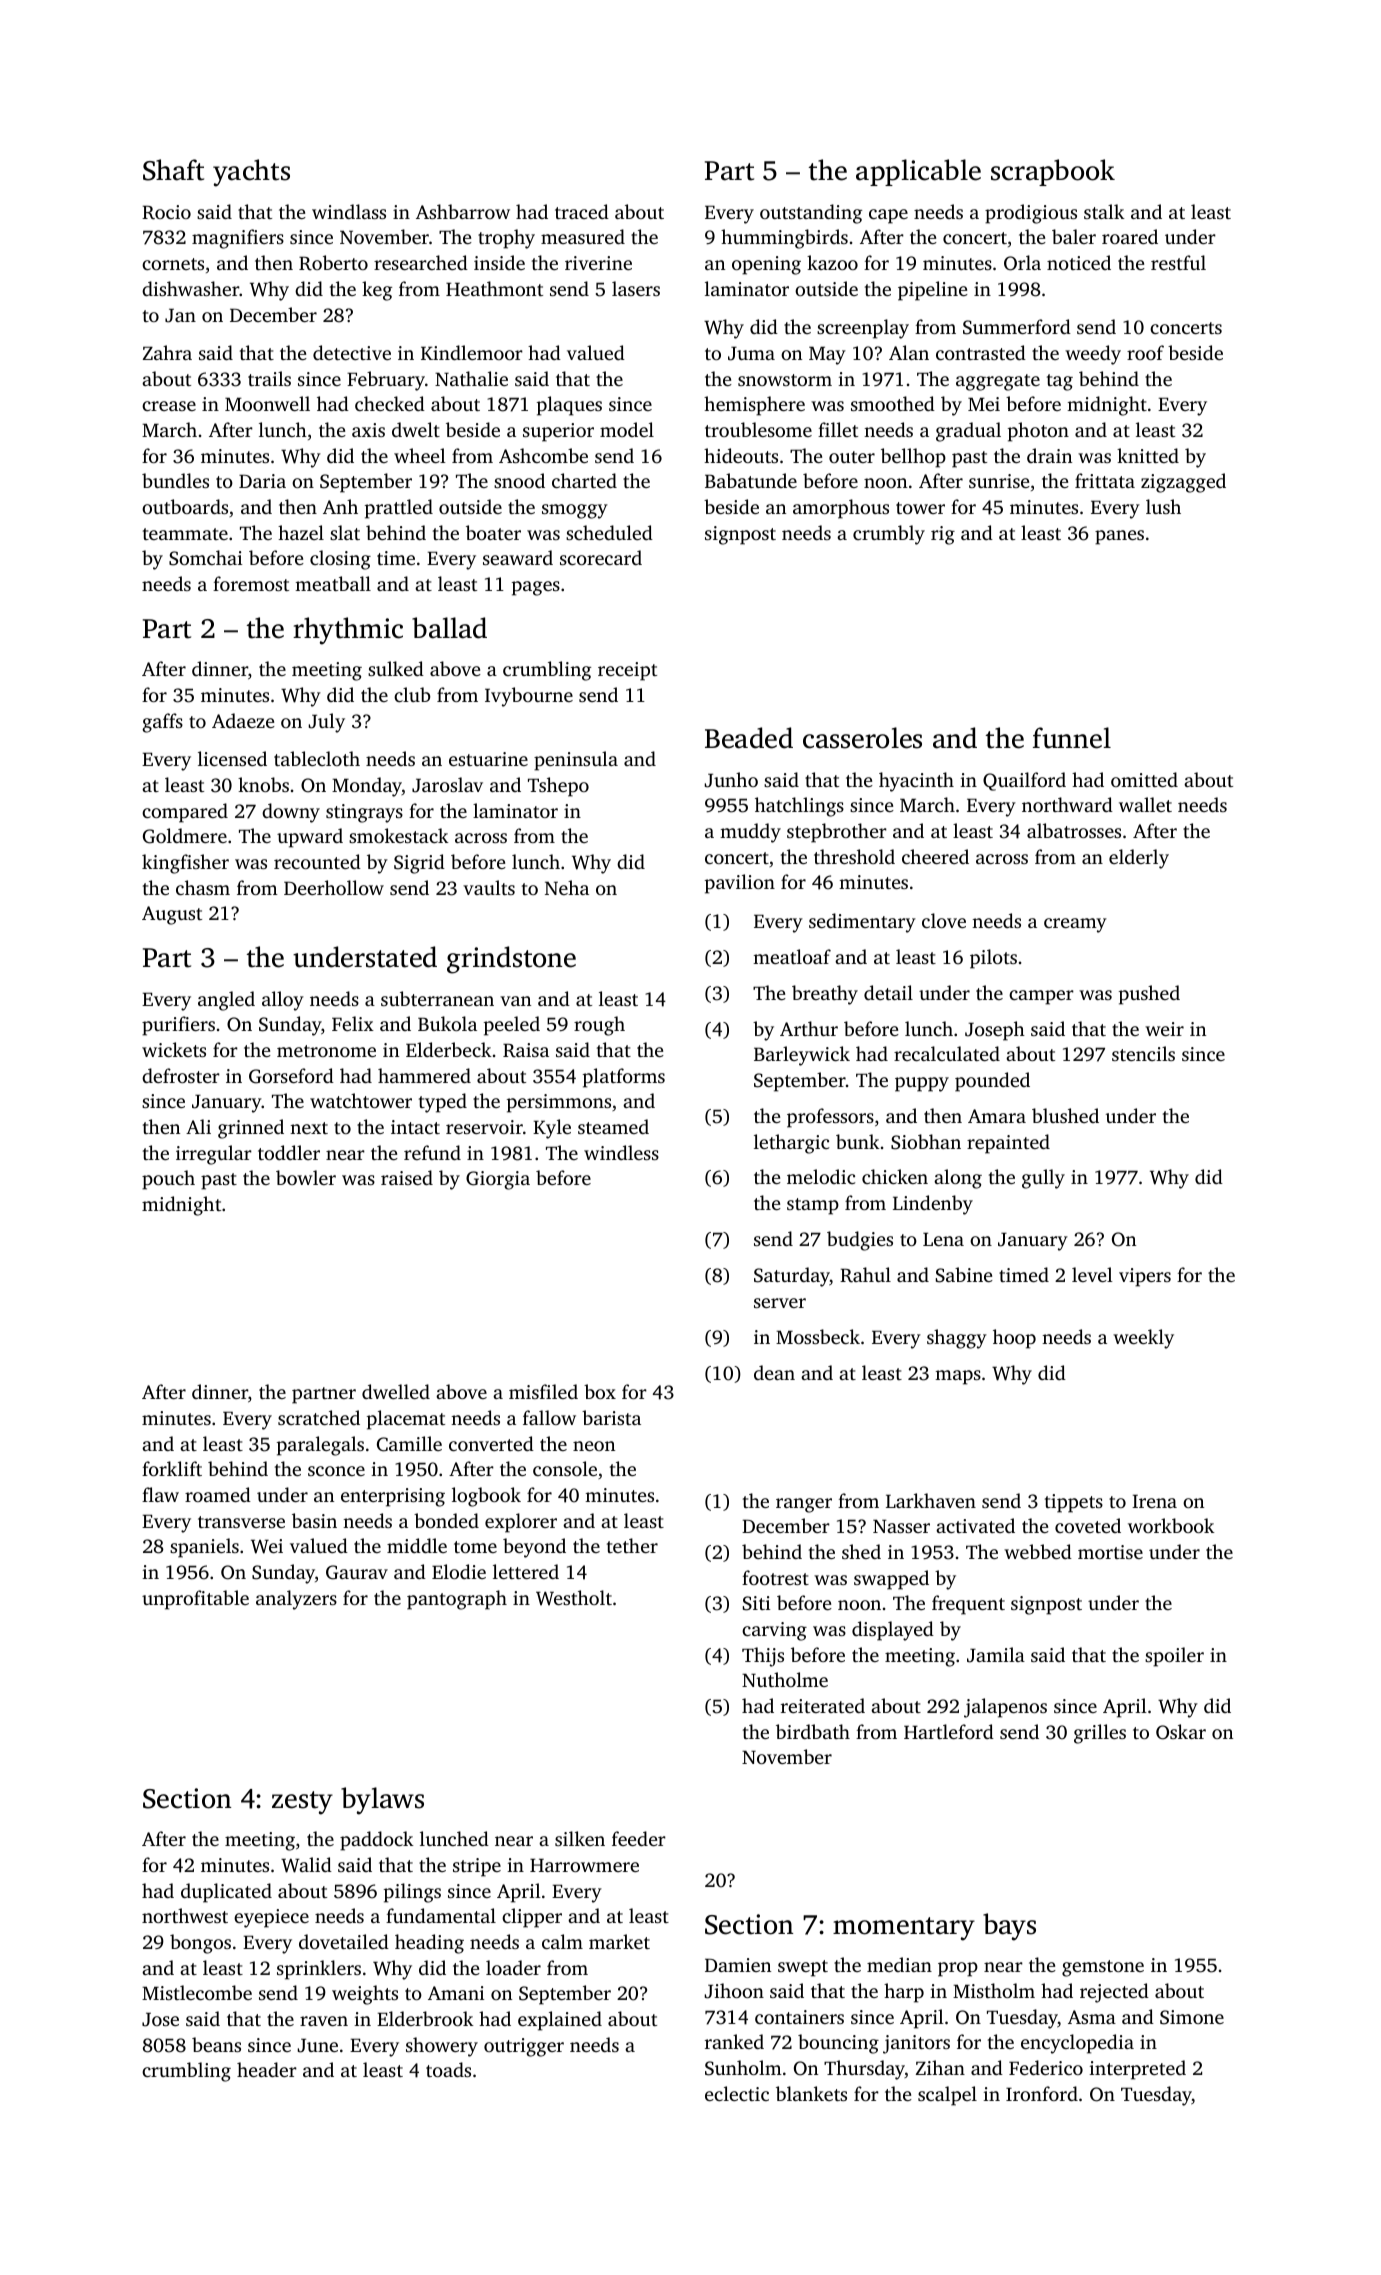  Describe the element at coordinates (1144, 779) in the page. I see `omitted` at that location.
